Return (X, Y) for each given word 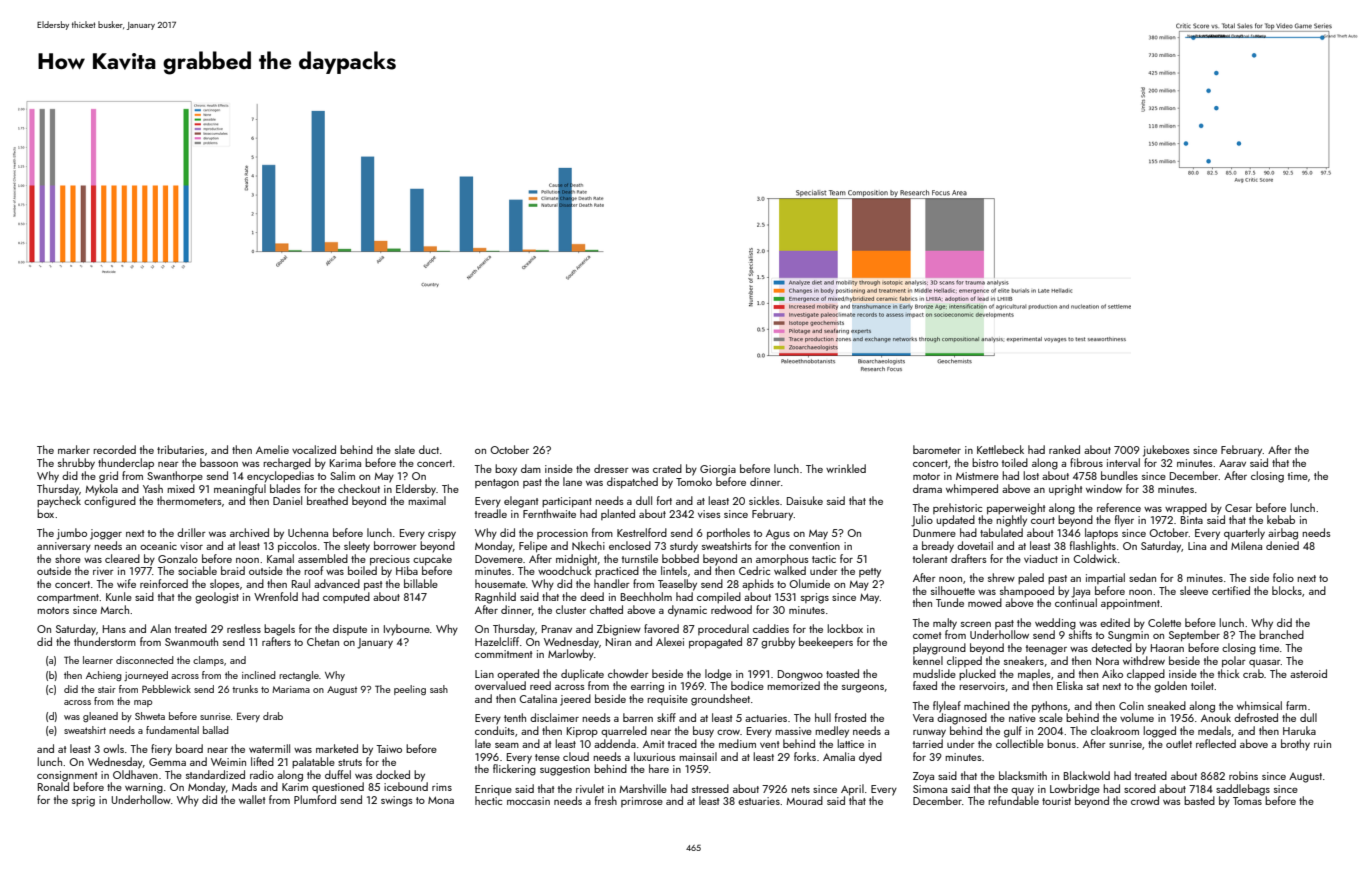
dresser (611, 468)
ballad (216, 730)
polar (1234, 662)
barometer (937, 449)
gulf (1013, 732)
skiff (666, 717)
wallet (252, 799)
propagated (715, 643)
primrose (642, 802)
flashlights (1093, 547)
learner (98, 660)
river (103, 571)
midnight (576, 560)
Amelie (272, 449)
